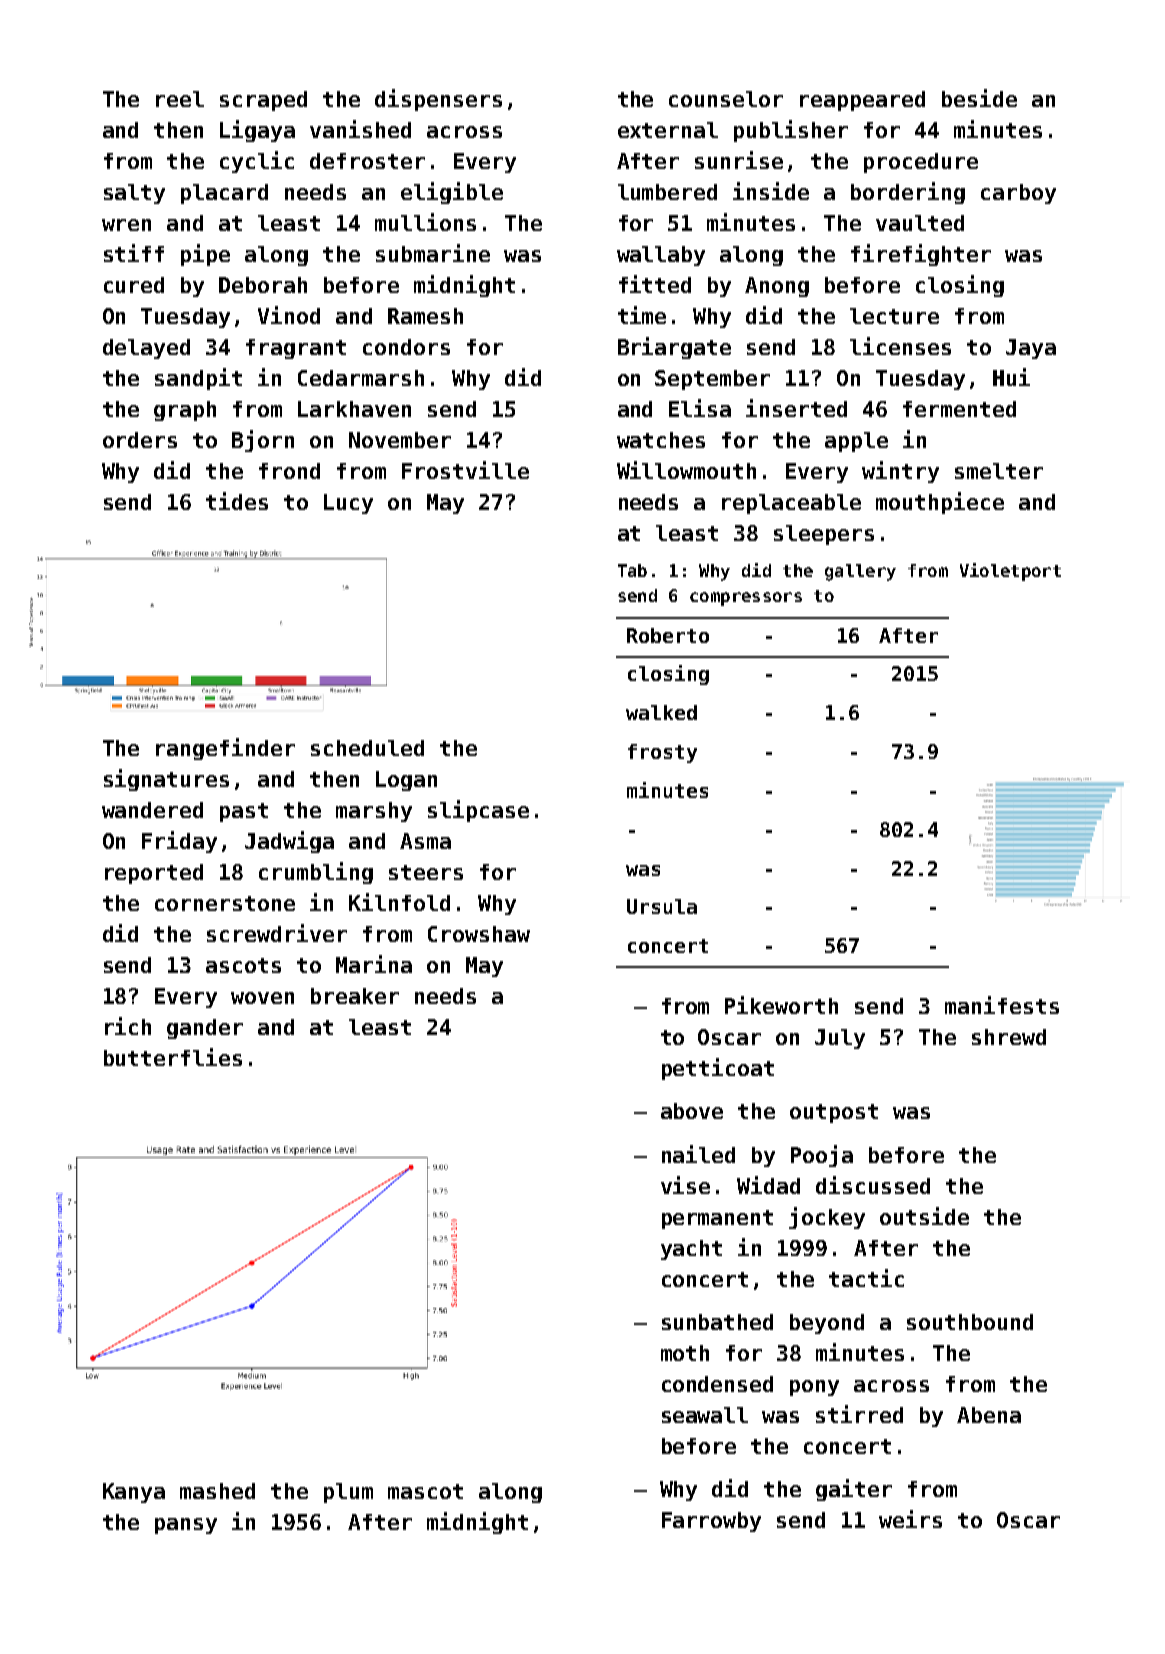  What do you see at coordinates (1031, 349) in the document?
I see `Jaya` at bounding box center [1031, 349].
